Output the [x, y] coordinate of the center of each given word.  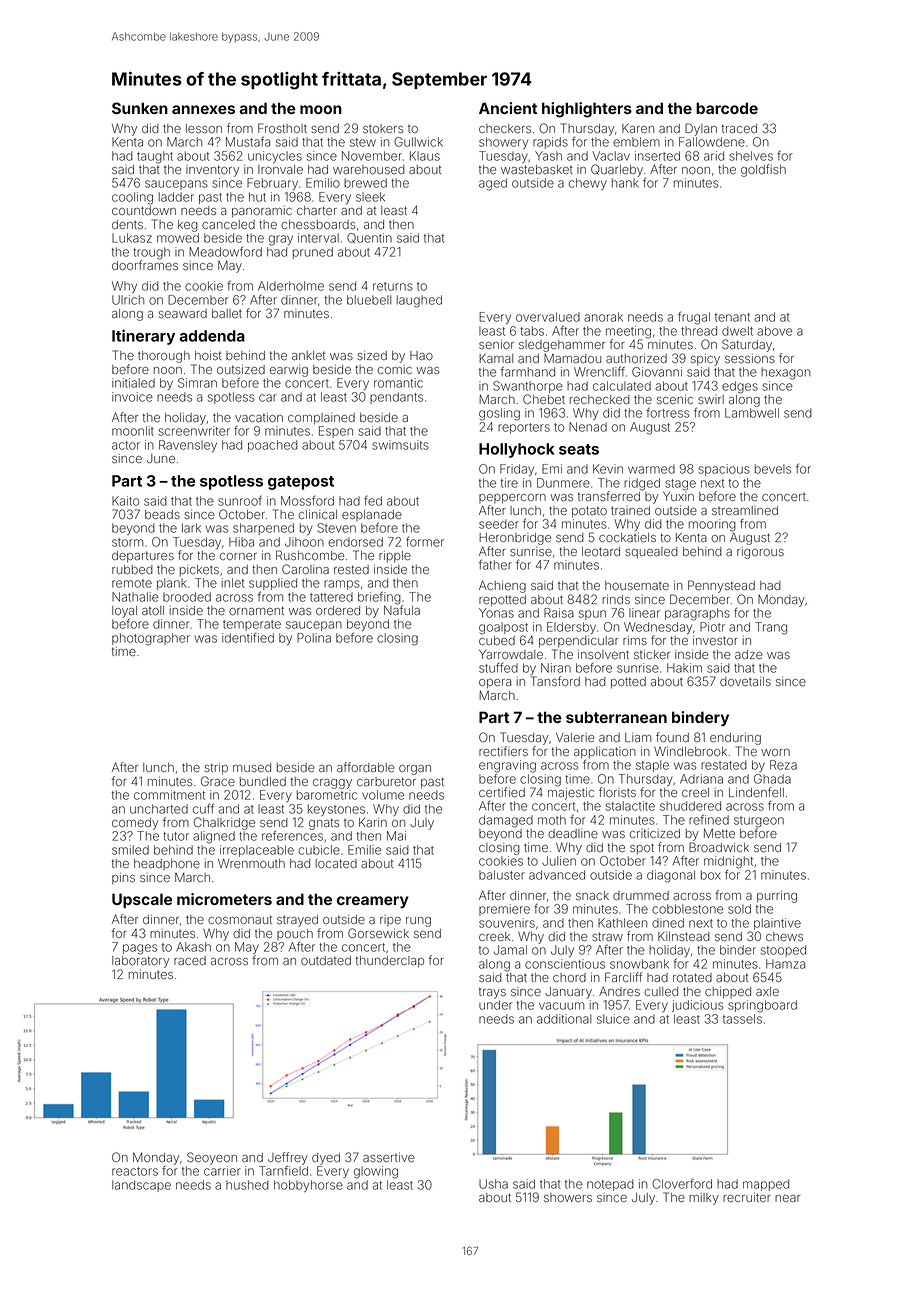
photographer [151, 639]
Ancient [508, 108]
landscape [141, 1186]
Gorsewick [378, 933]
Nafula [402, 610]
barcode [727, 108]
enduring [735, 738]
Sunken [140, 108]
